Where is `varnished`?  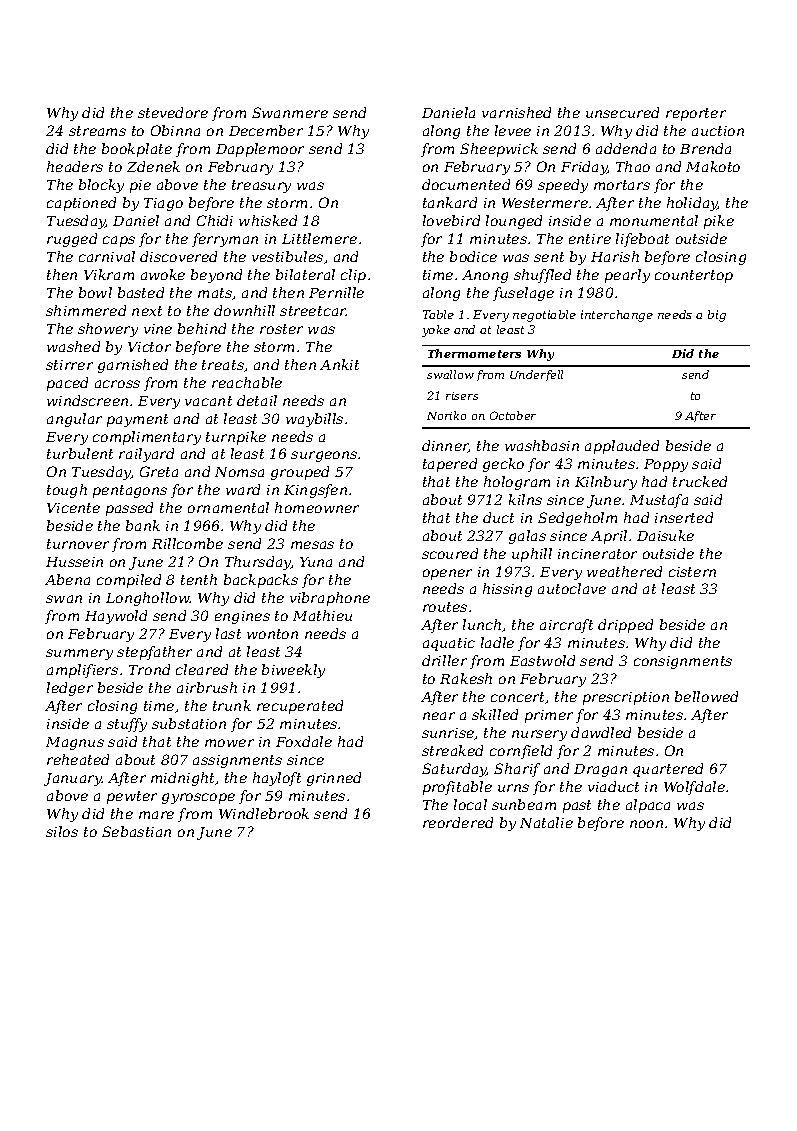
varnished is located at coordinates (516, 112).
